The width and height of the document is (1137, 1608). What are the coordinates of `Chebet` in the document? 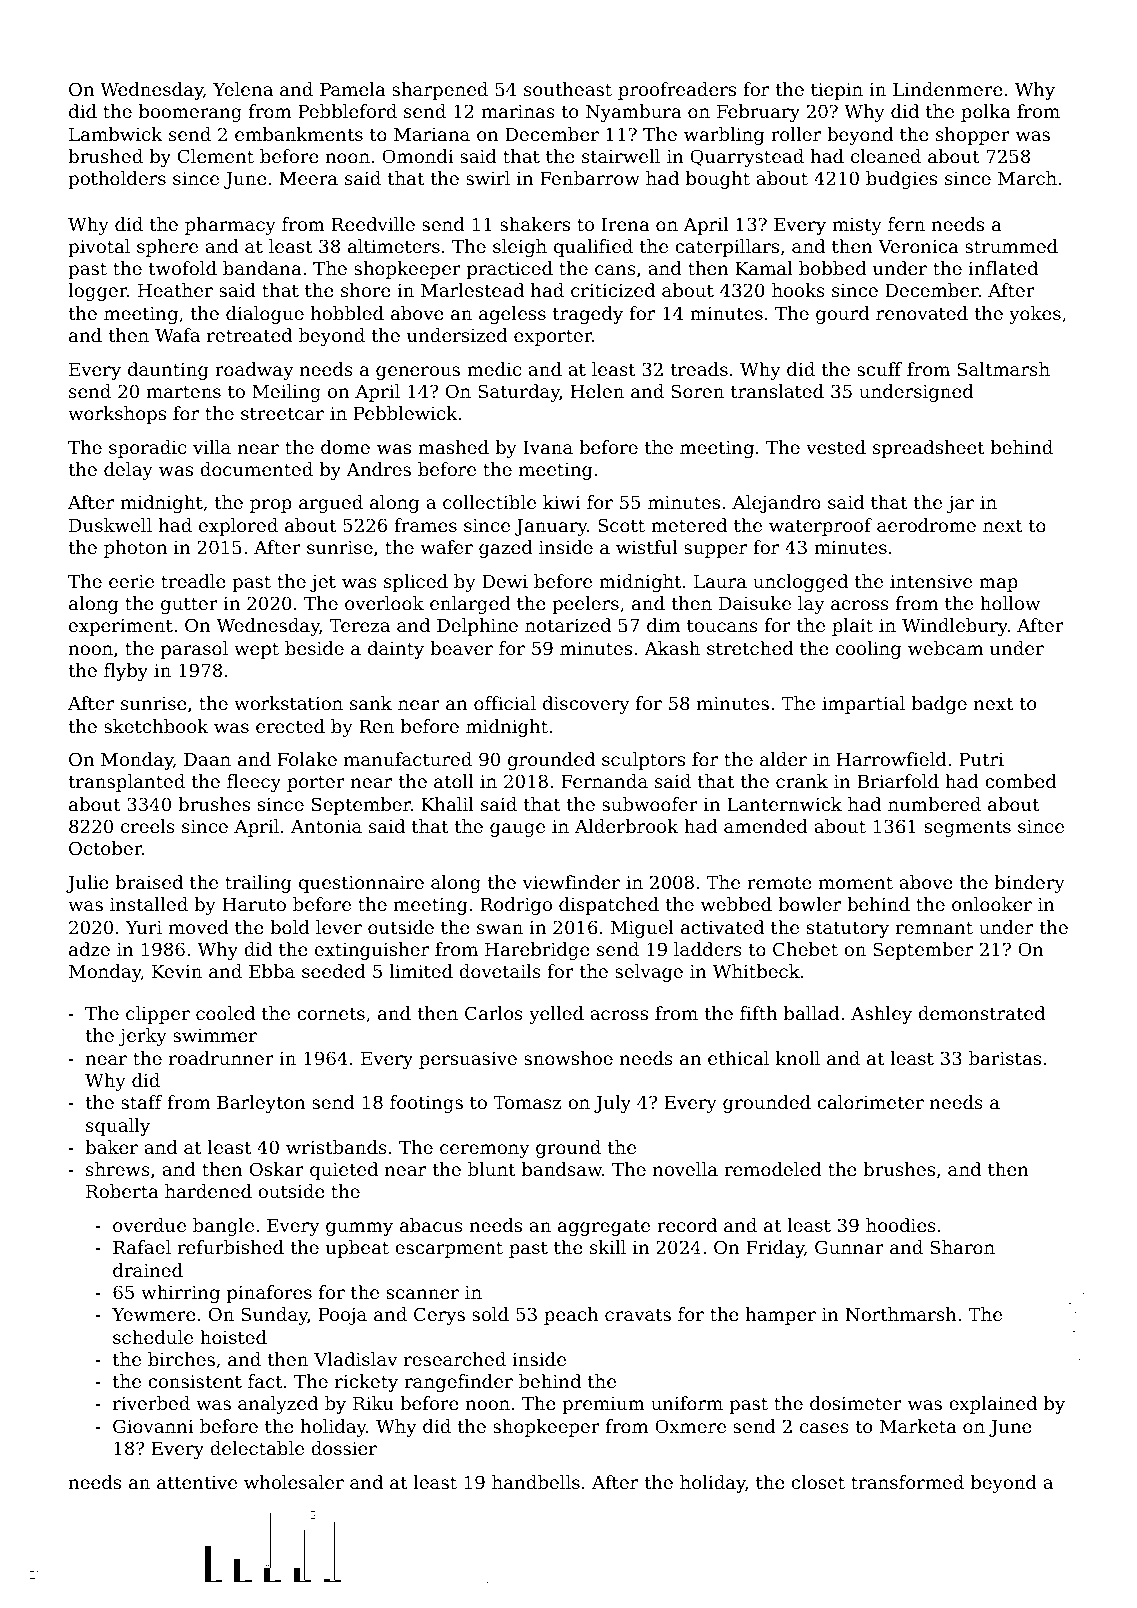 It's located at (805, 949).
